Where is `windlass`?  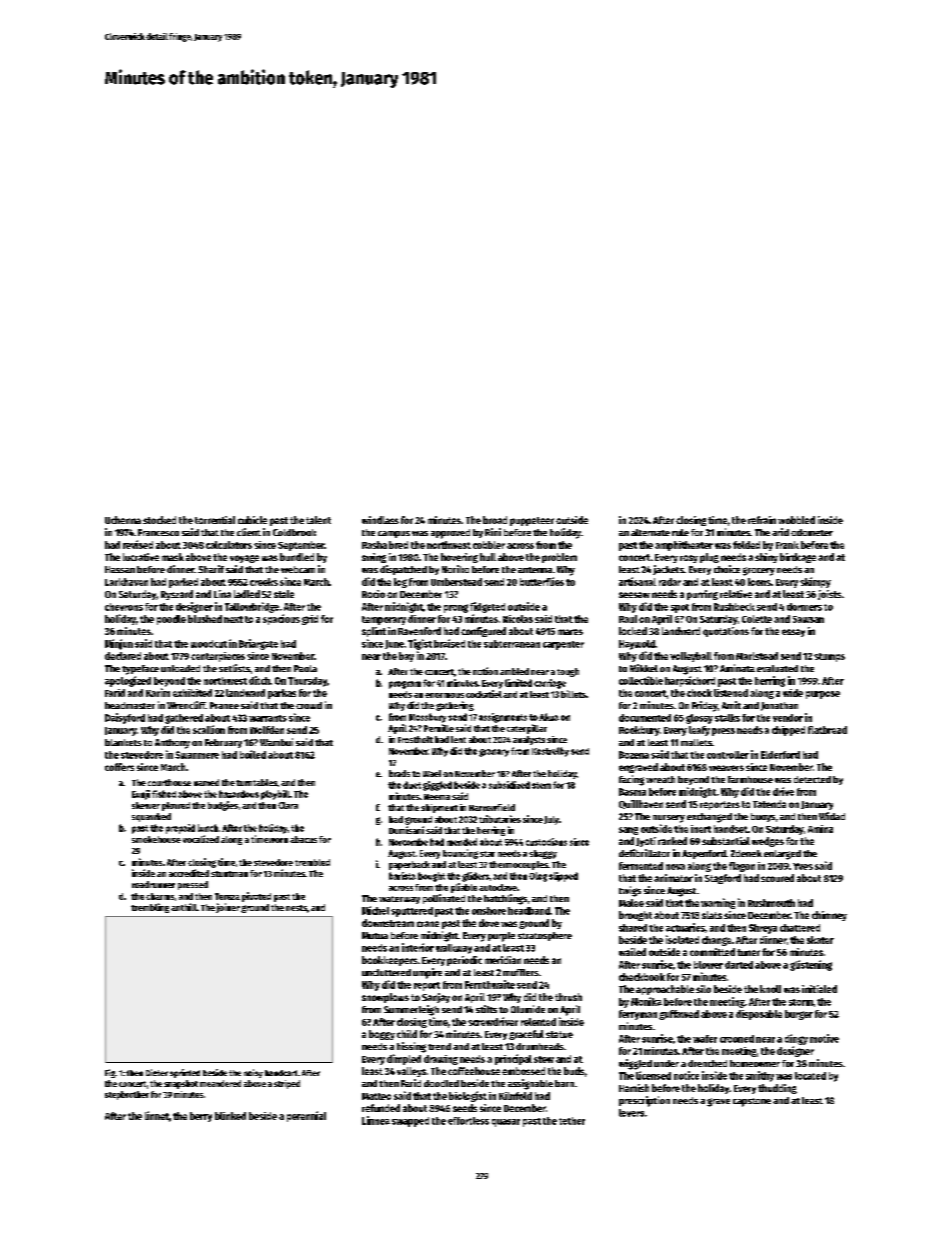 windlass is located at coordinates (380, 520).
